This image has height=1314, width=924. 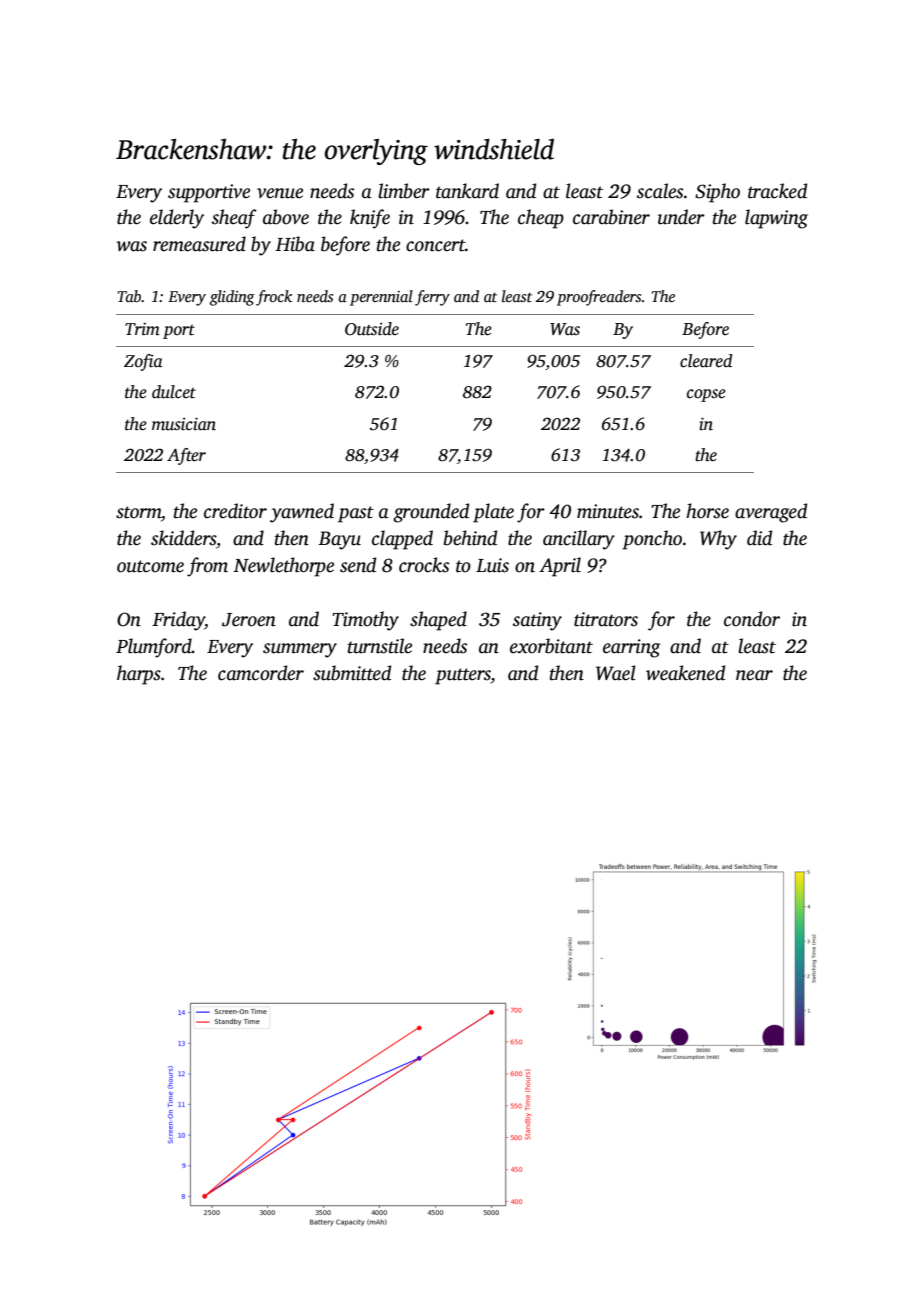 I want to click on poncho, so click(x=652, y=540).
